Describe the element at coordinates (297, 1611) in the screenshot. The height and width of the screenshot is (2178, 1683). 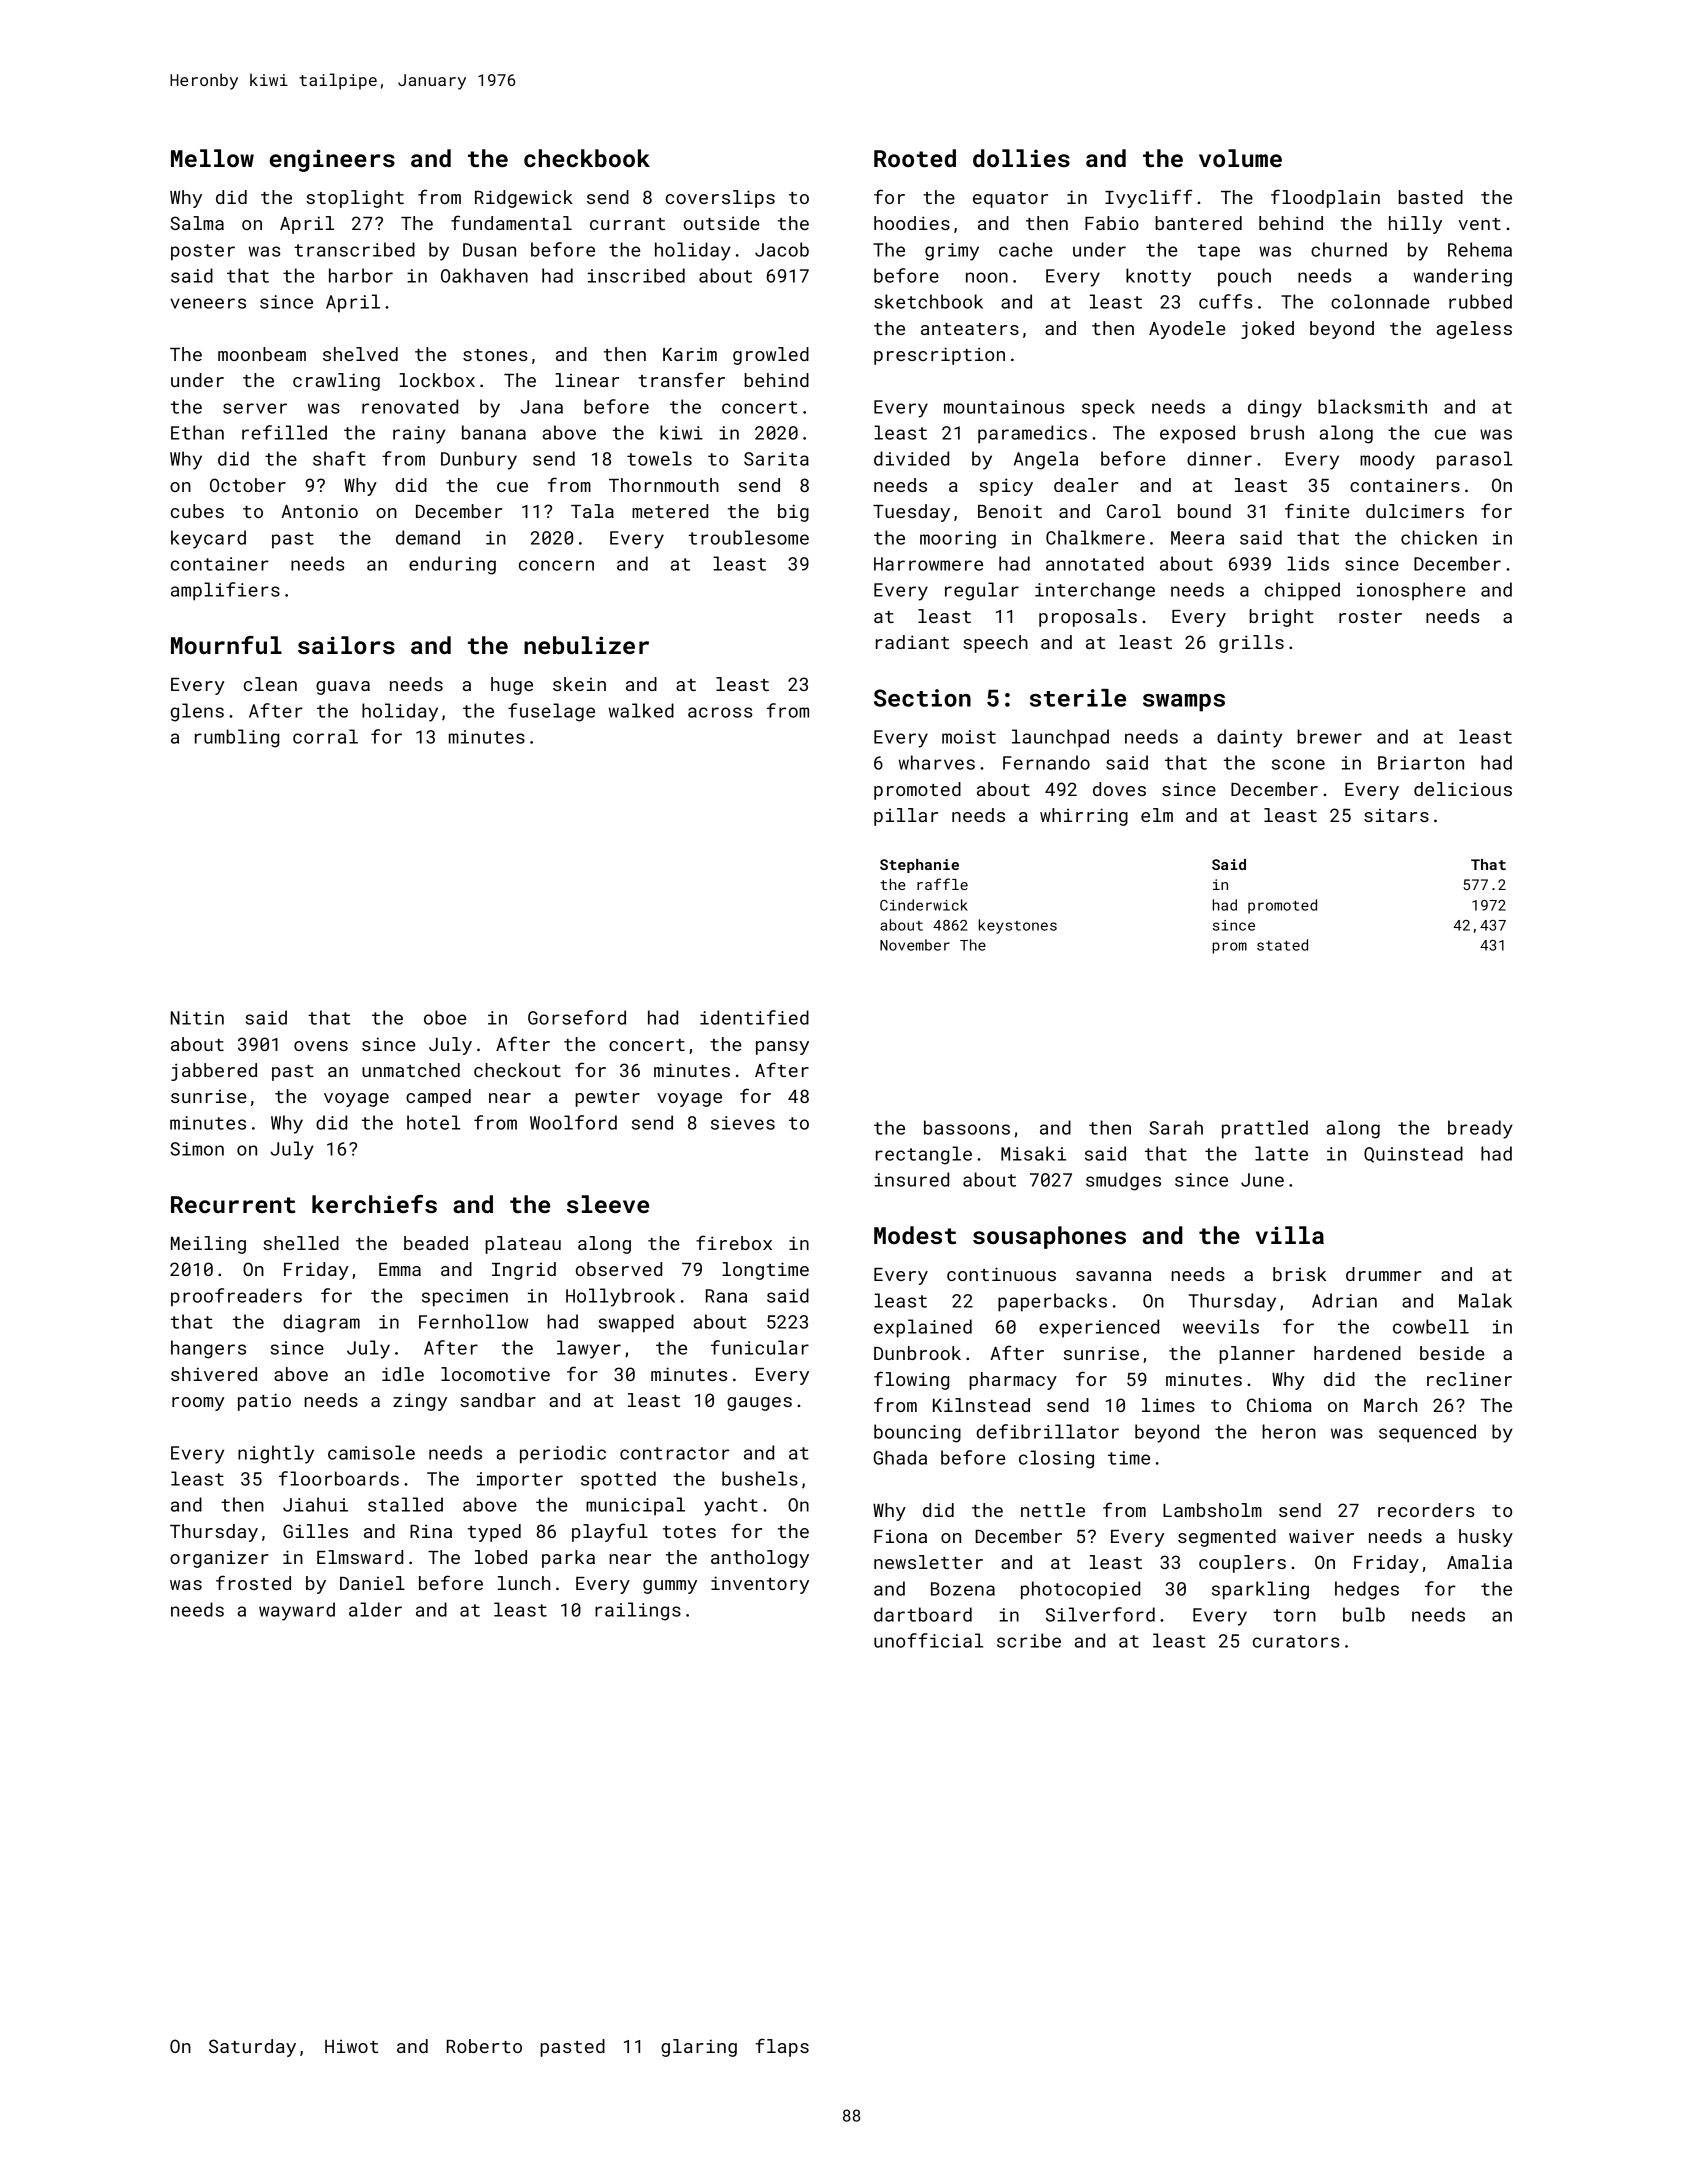
I see `wayward` at that location.
